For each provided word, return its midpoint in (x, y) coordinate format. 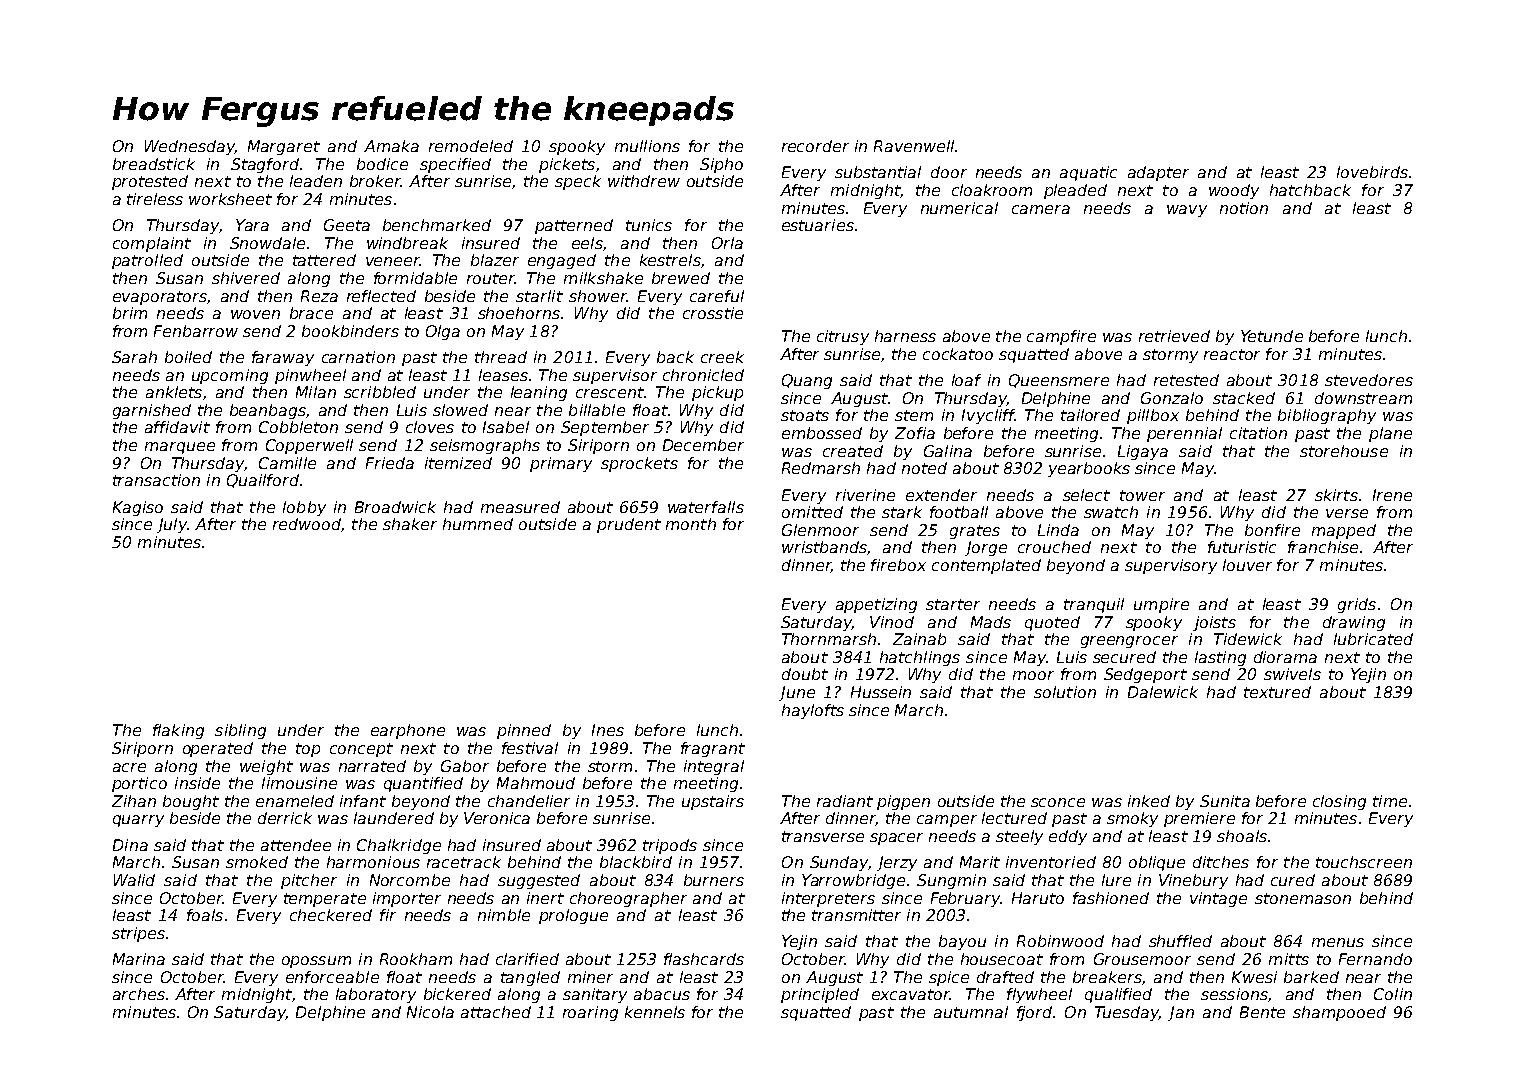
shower (597, 296)
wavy (1187, 211)
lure (1116, 880)
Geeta (347, 225)
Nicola (430, 1012)
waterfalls (706, 507)
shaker (410, 524)
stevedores (1369, 380)
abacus (662, 994)
